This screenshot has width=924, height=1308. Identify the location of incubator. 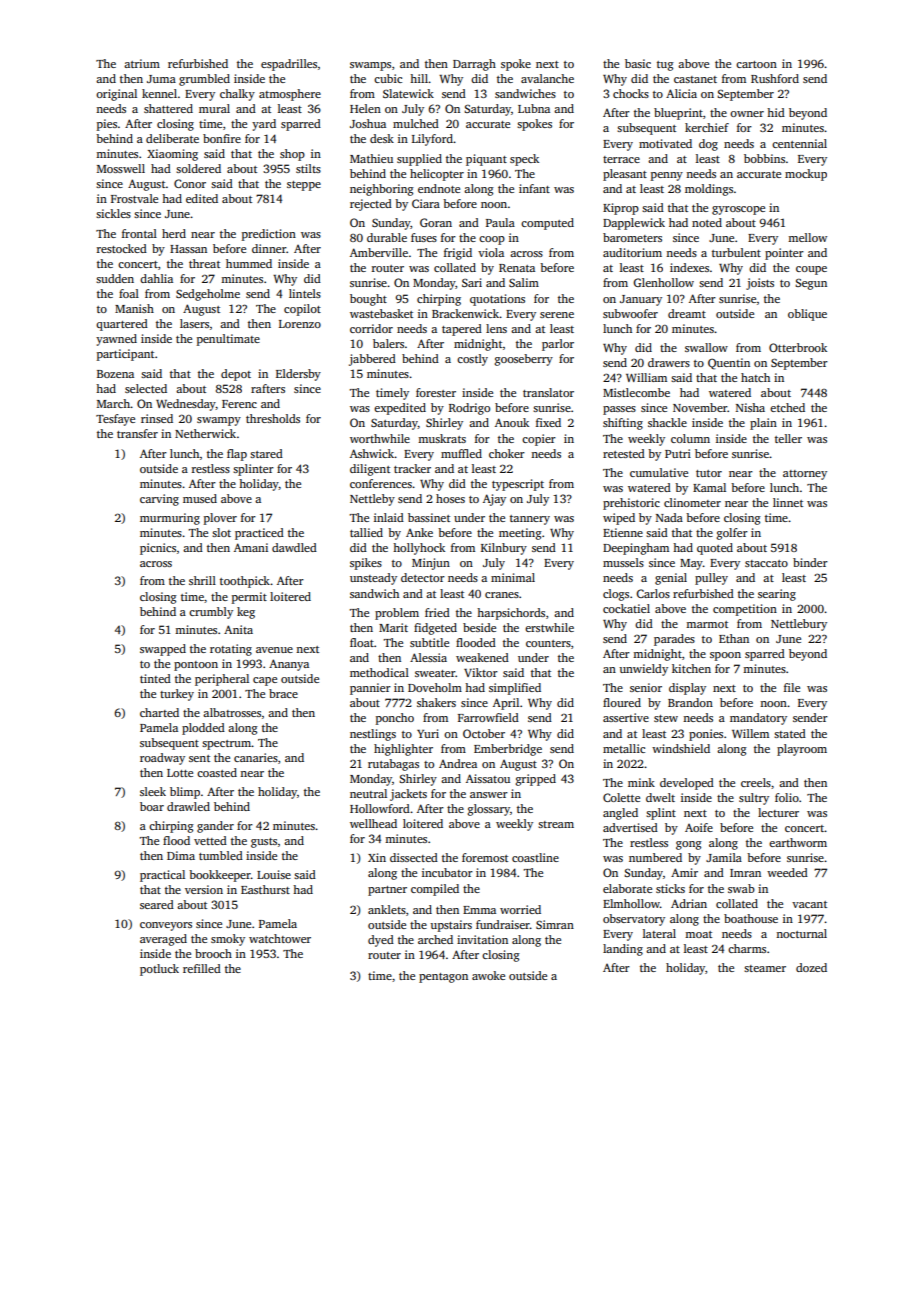
(447, 872).
